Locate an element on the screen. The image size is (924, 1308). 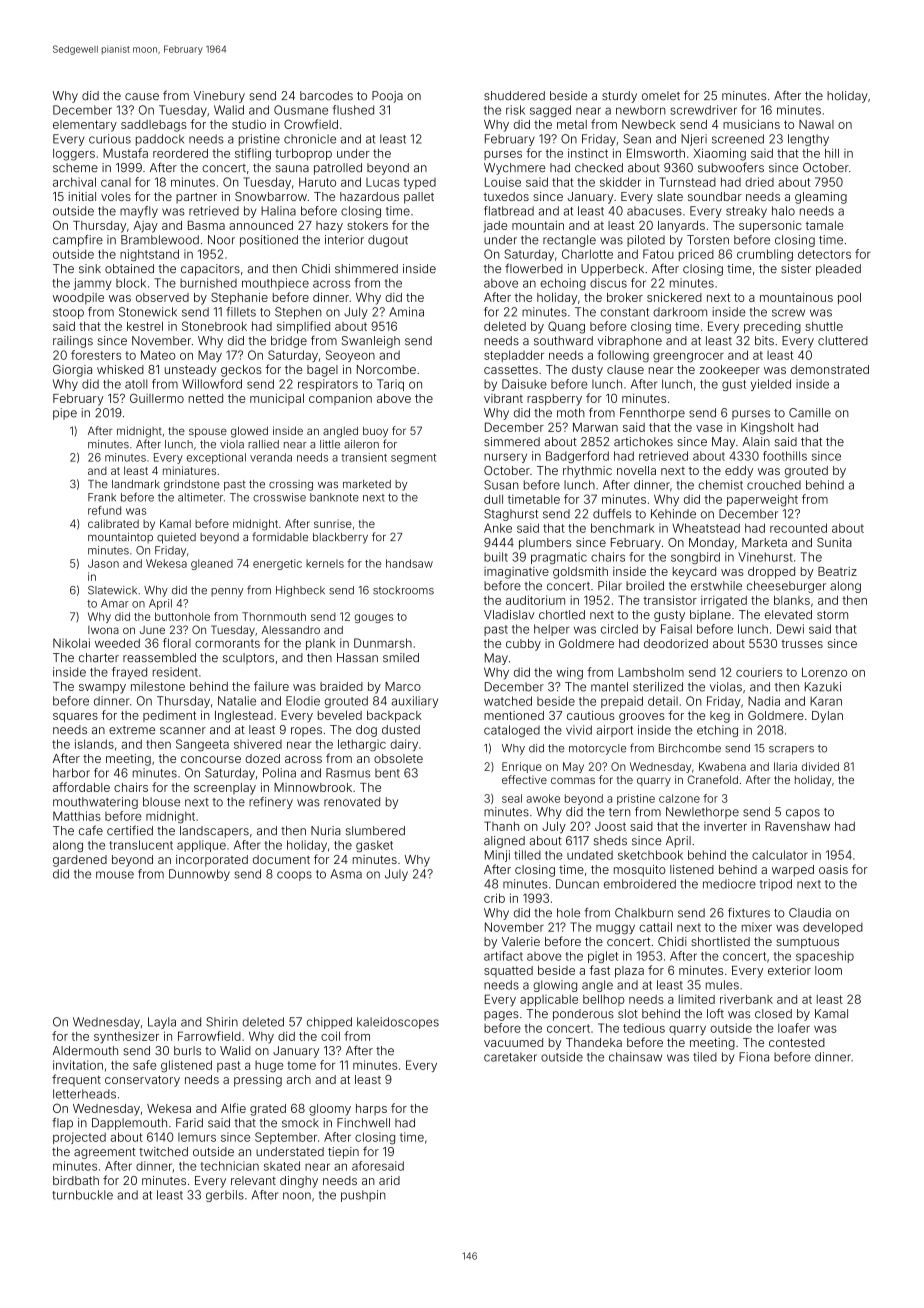
banknote is located at coordinates (334, 497).
